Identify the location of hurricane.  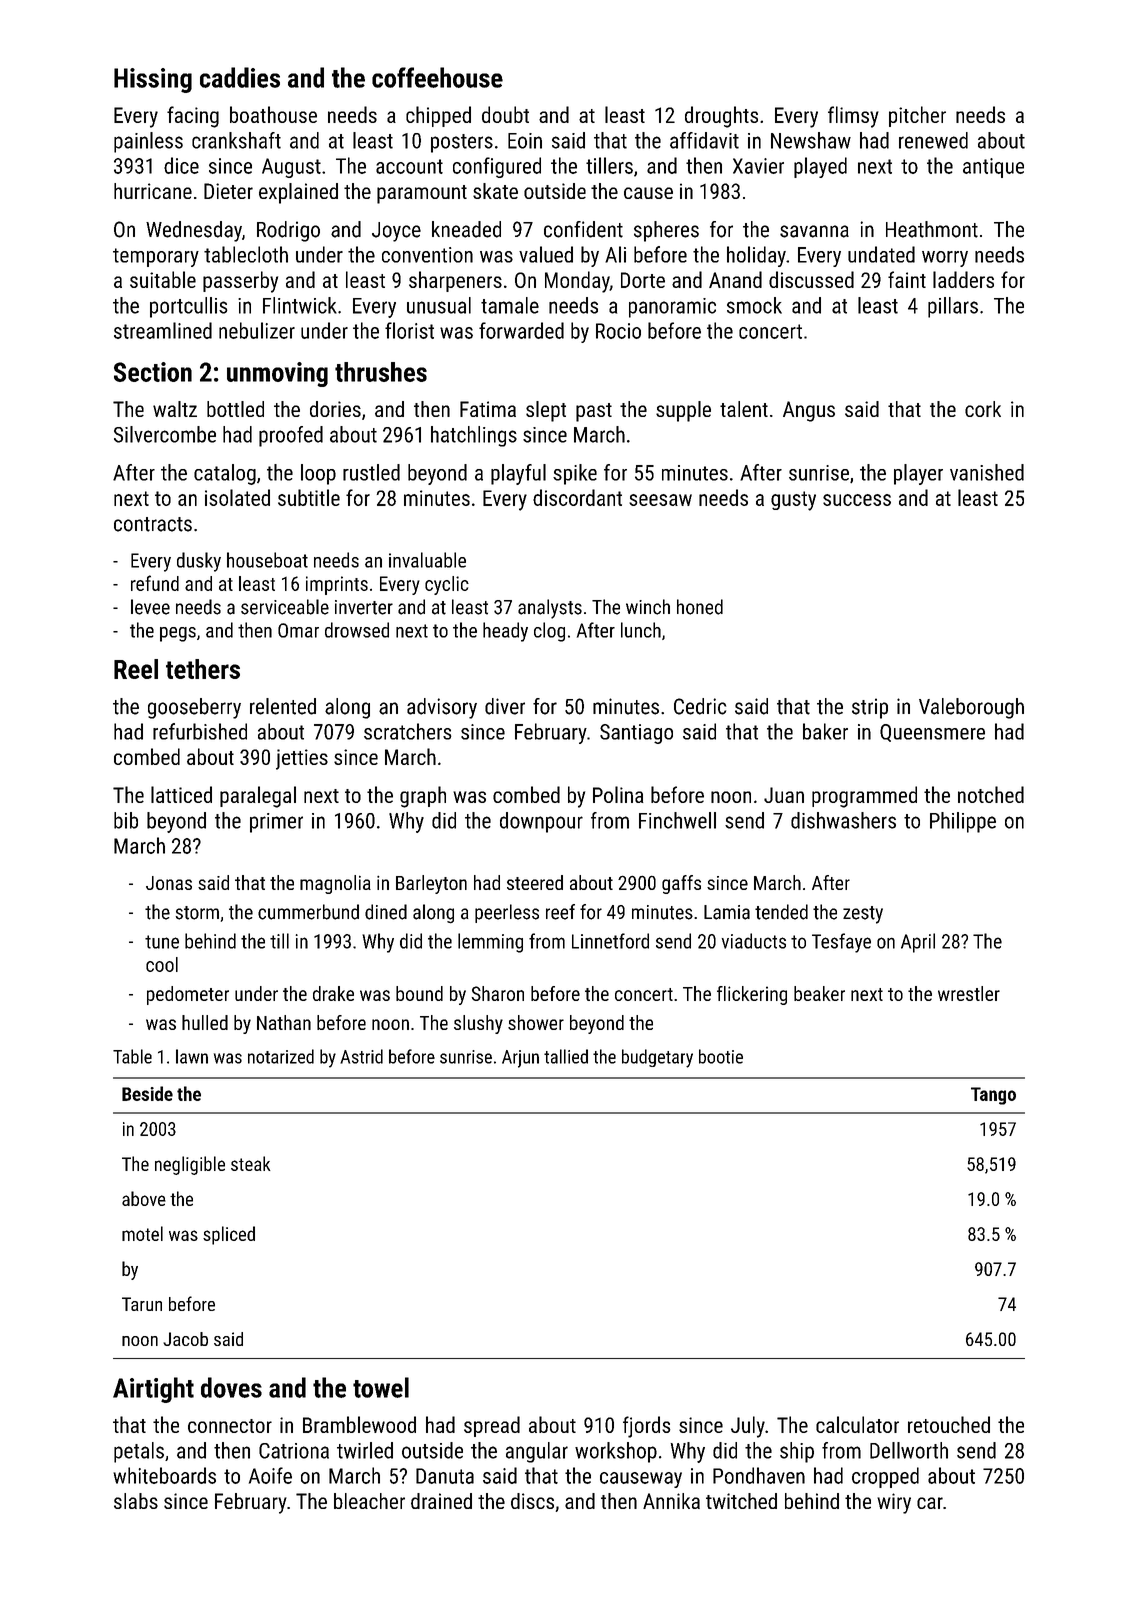
(153, 191).
